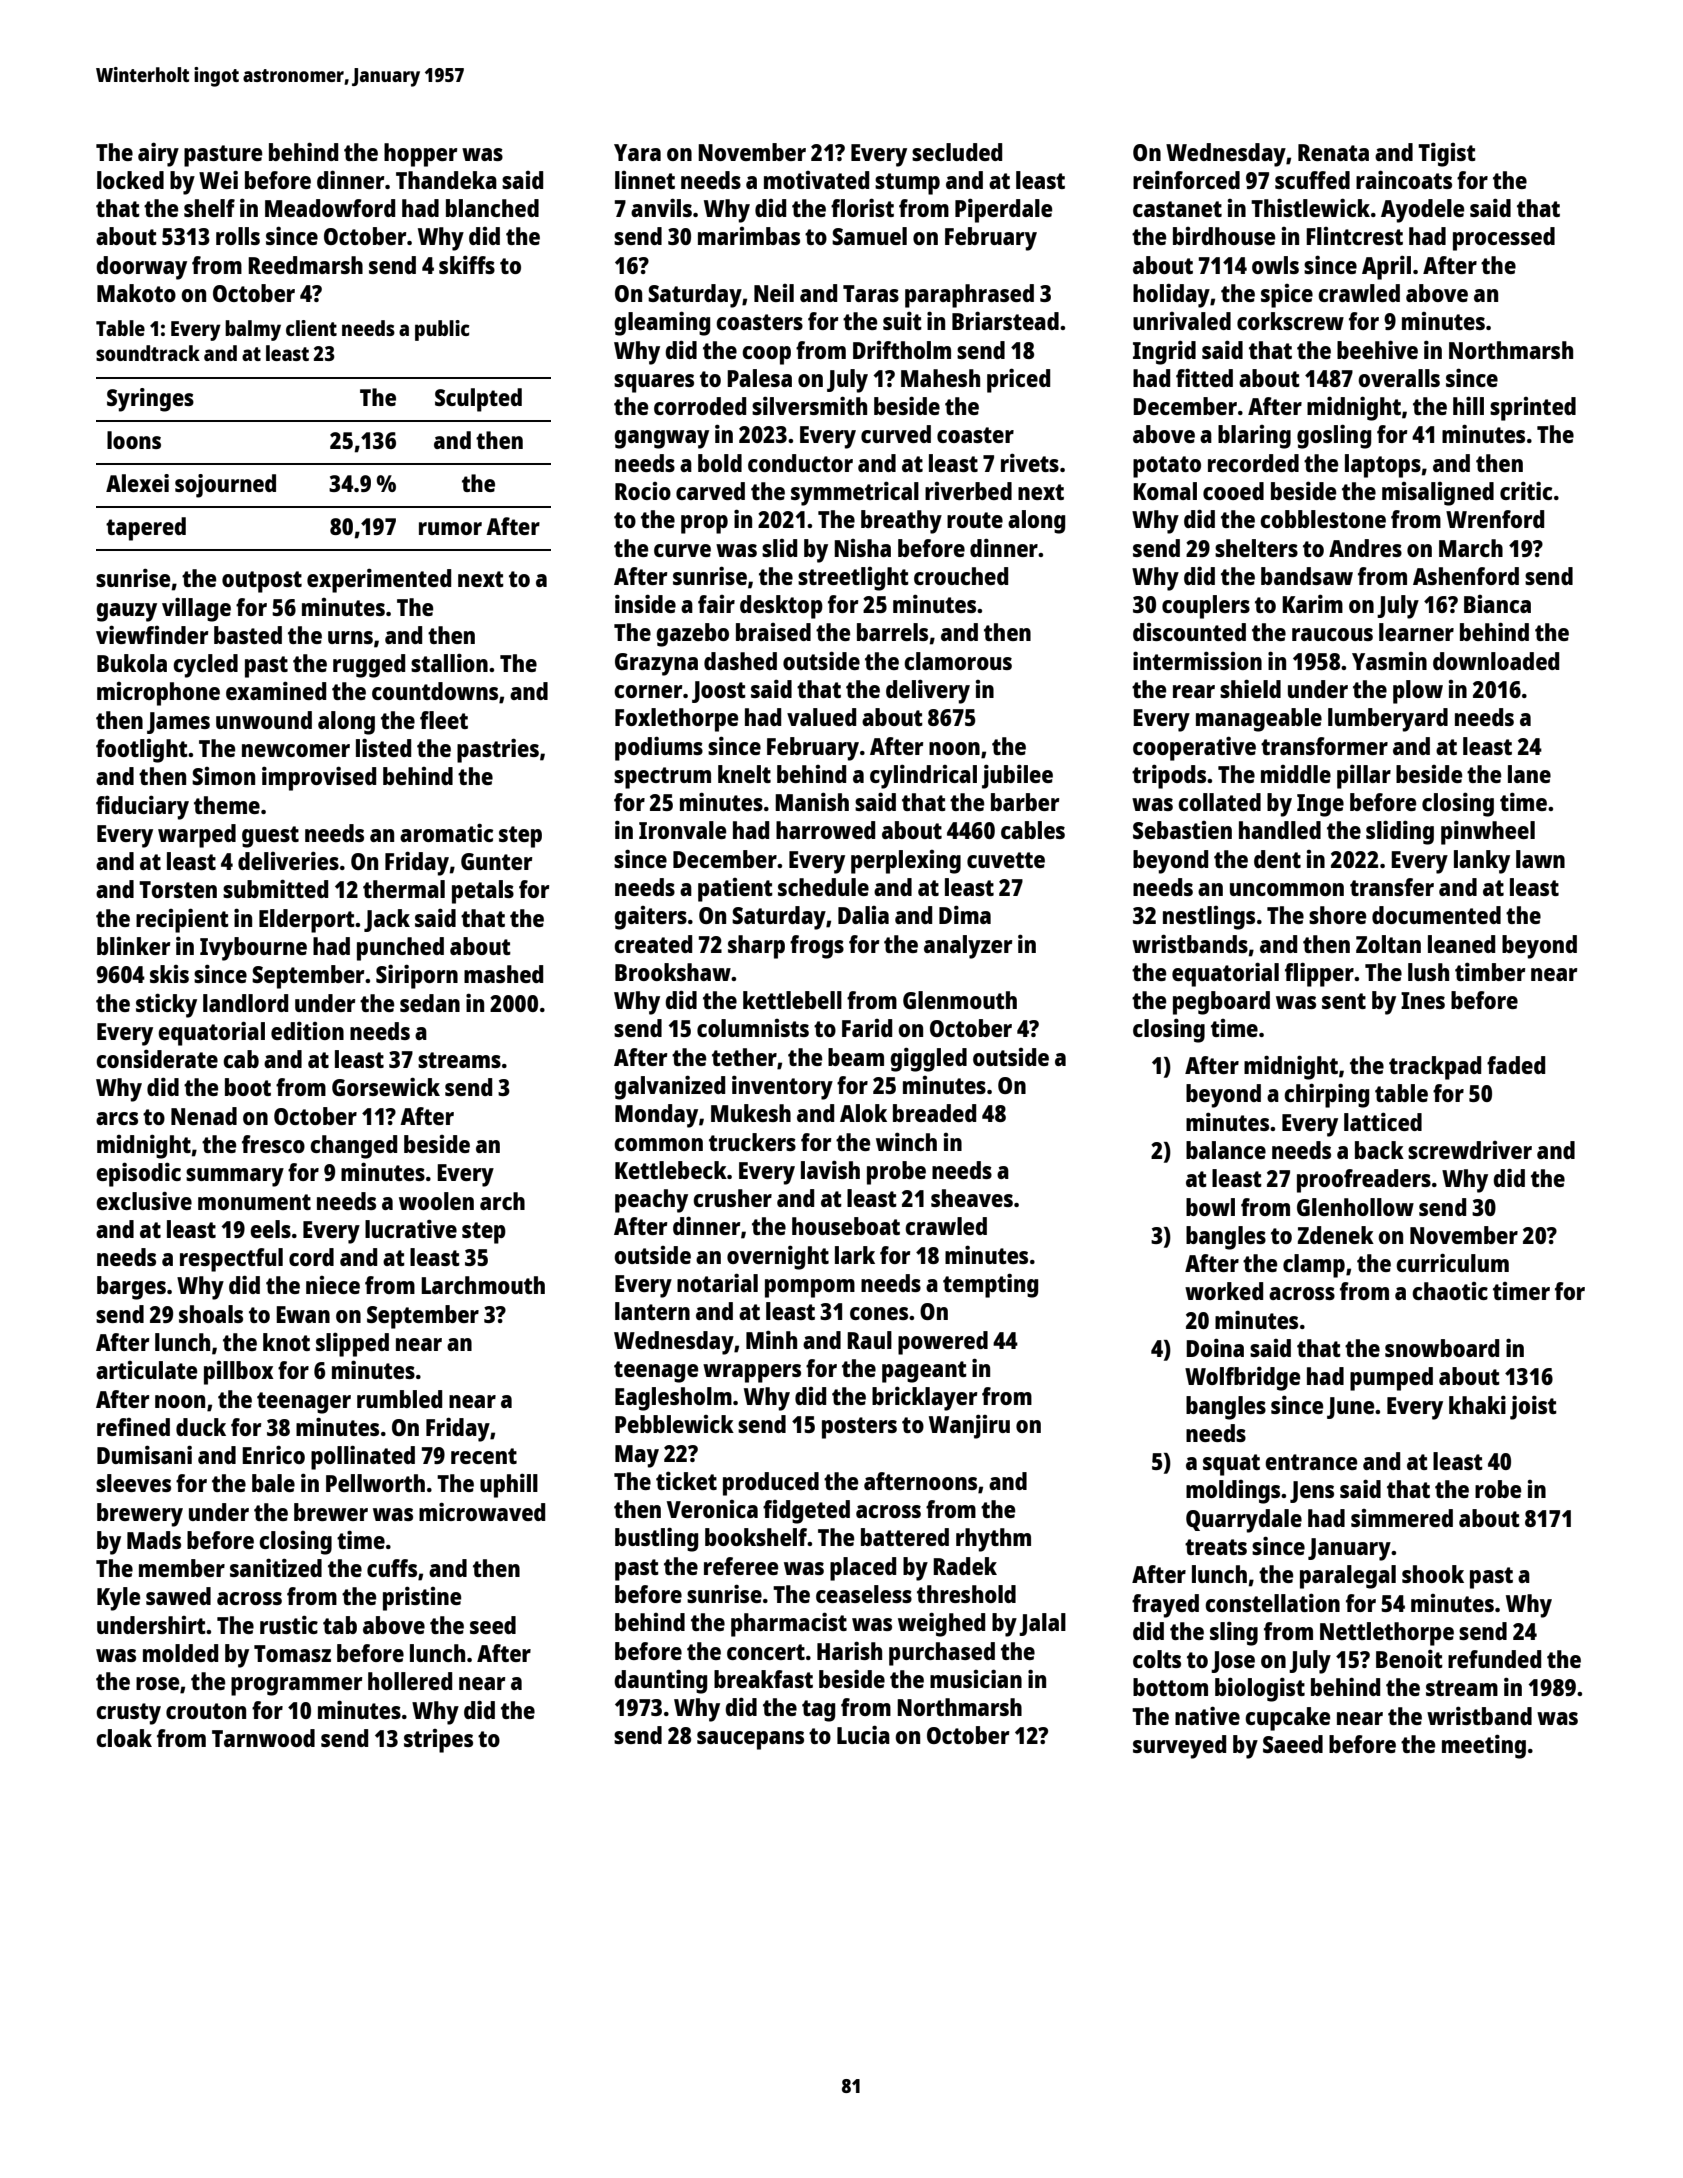 The width and height of the image is (1683, 2178). I want to click on cuffs, so click(392, 1568).
